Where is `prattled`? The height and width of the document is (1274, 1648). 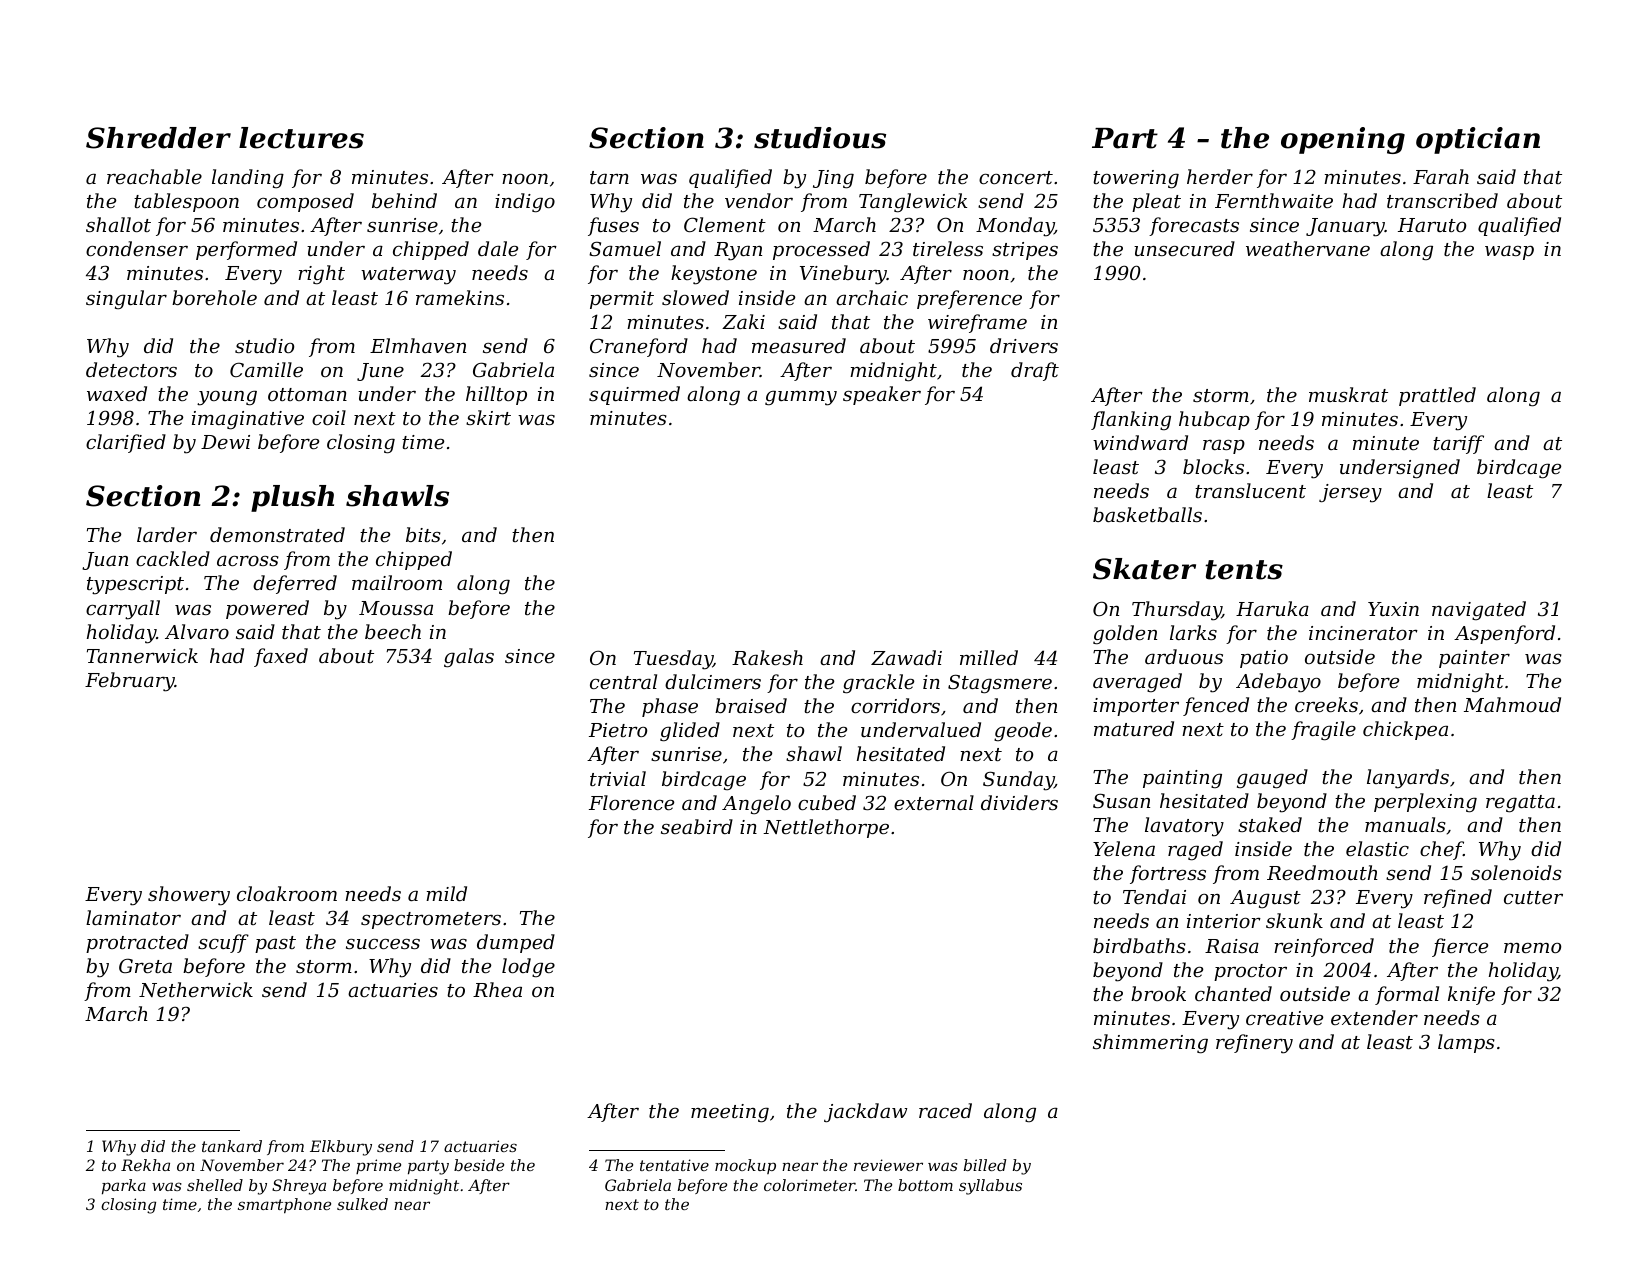
prattled is located at coordinates (1437, 396).
